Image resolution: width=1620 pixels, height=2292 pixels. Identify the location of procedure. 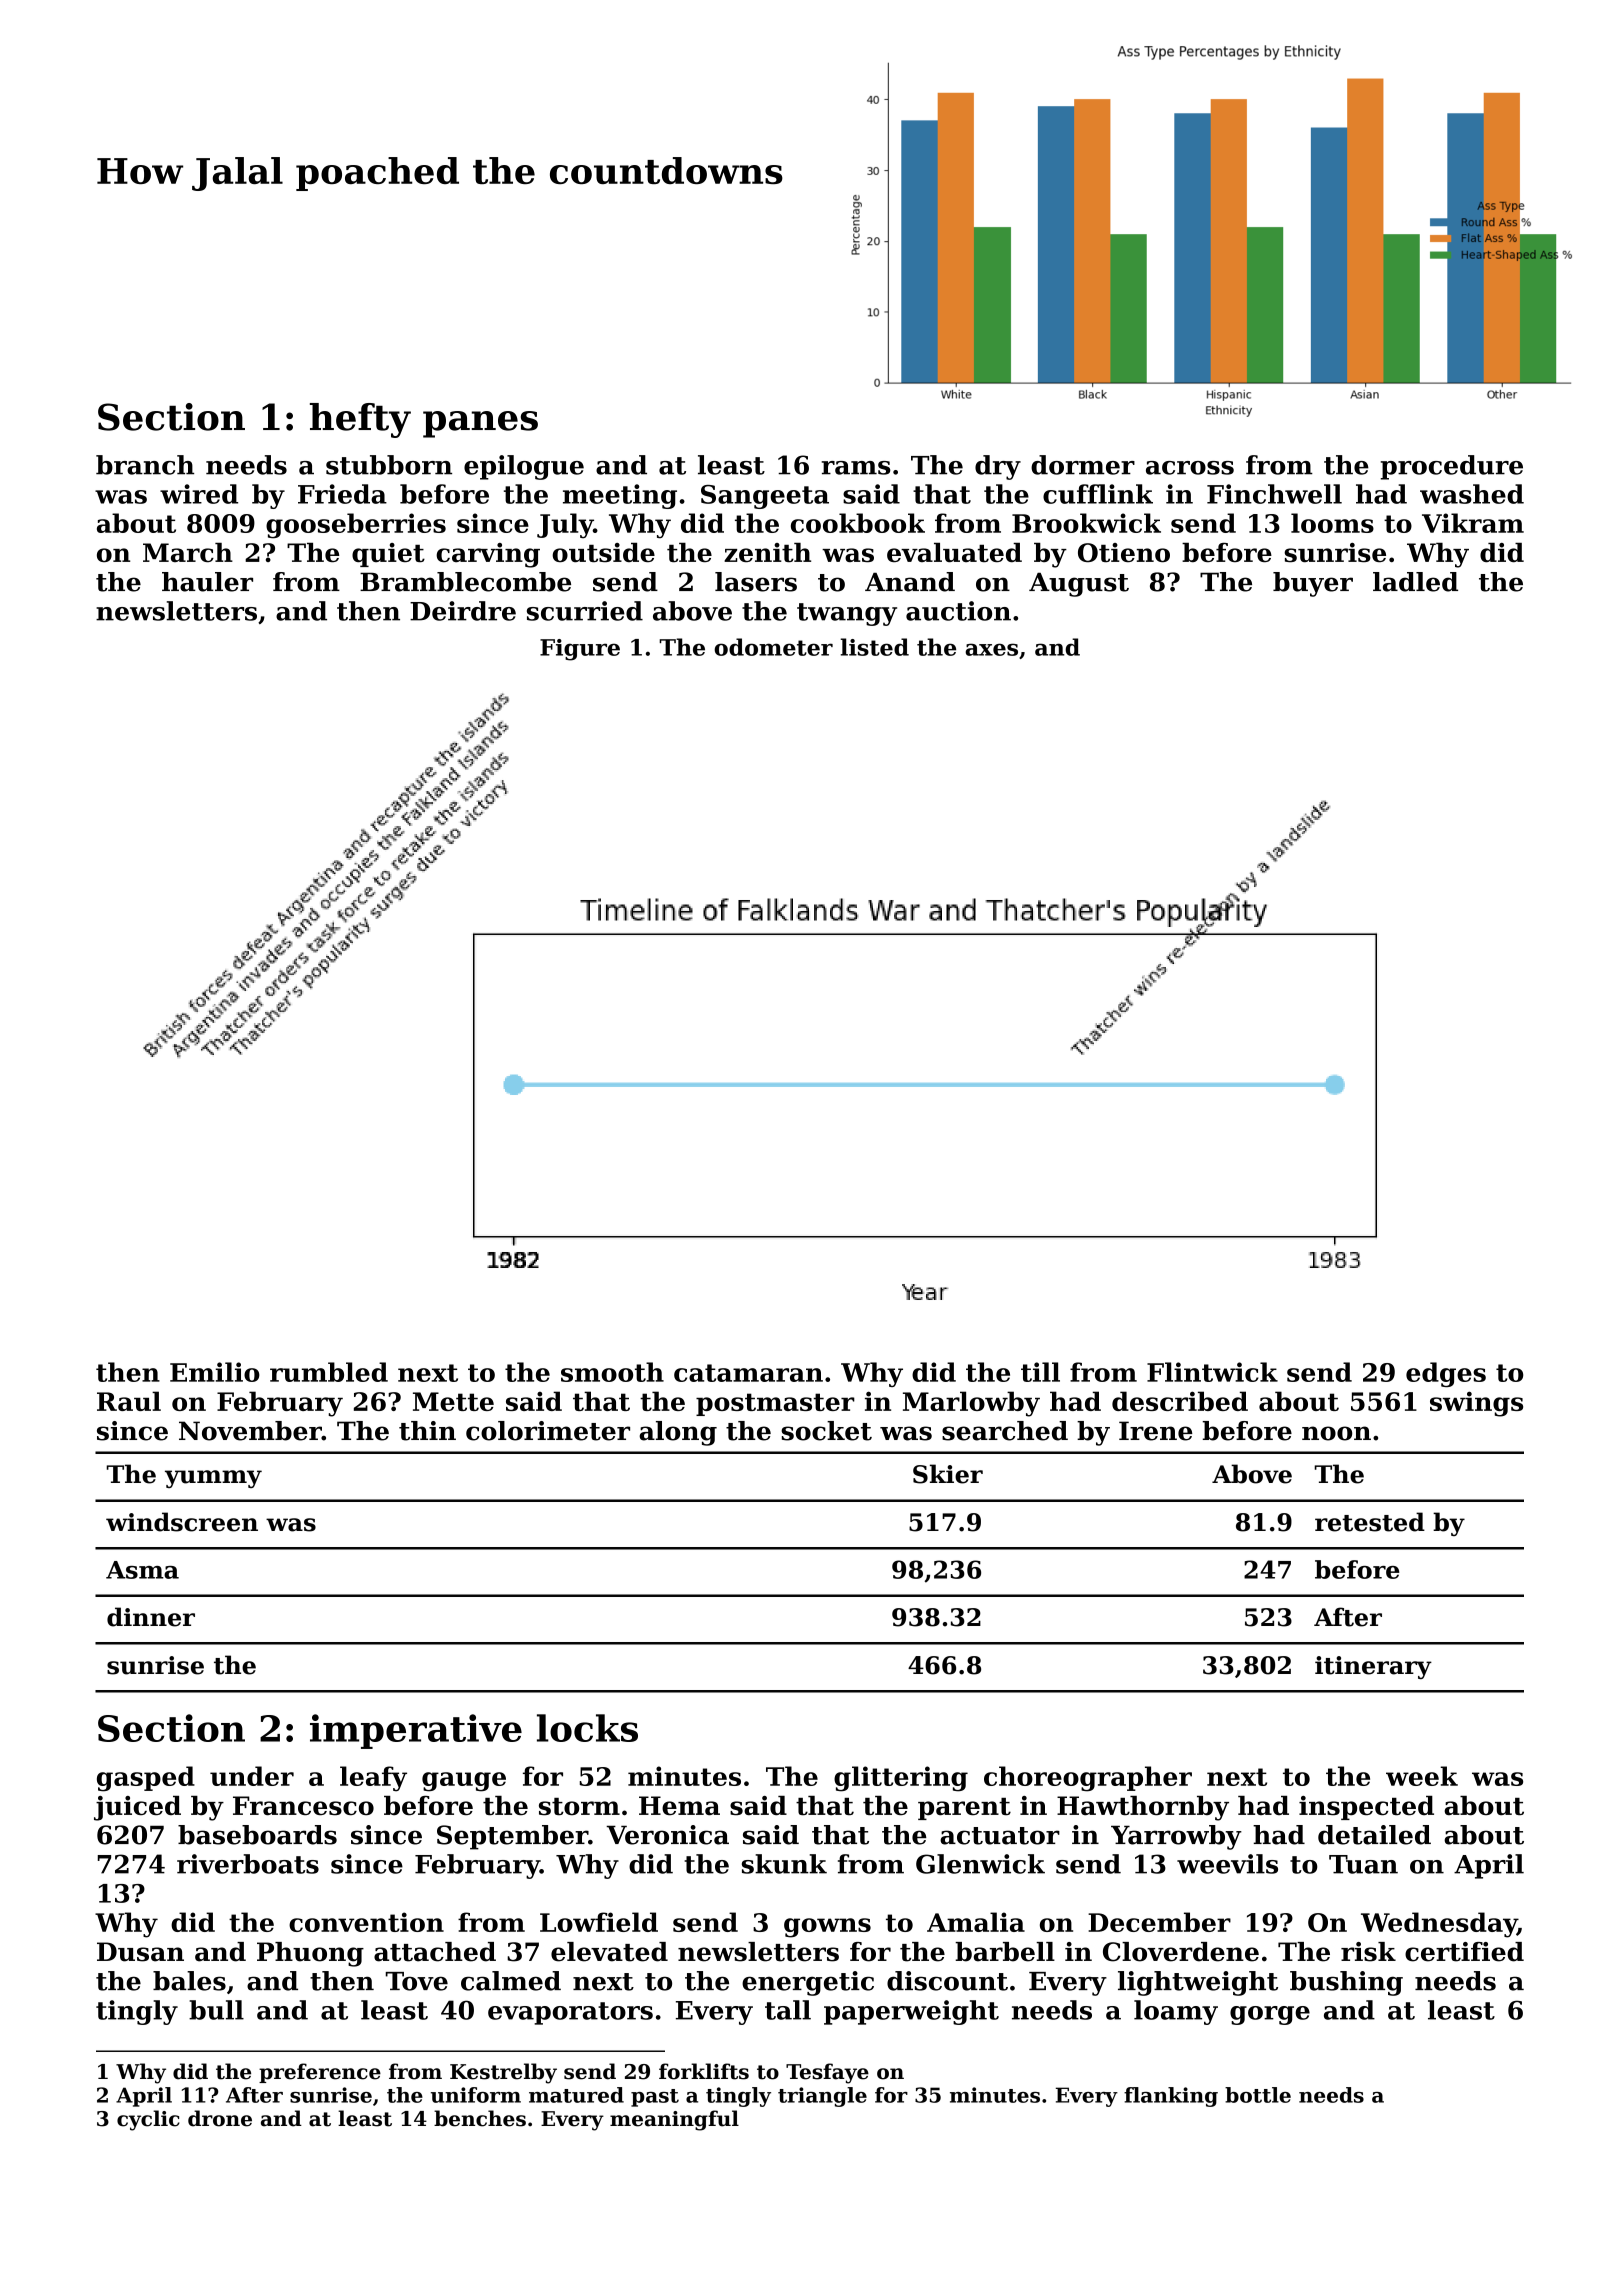
(1451, 467).
